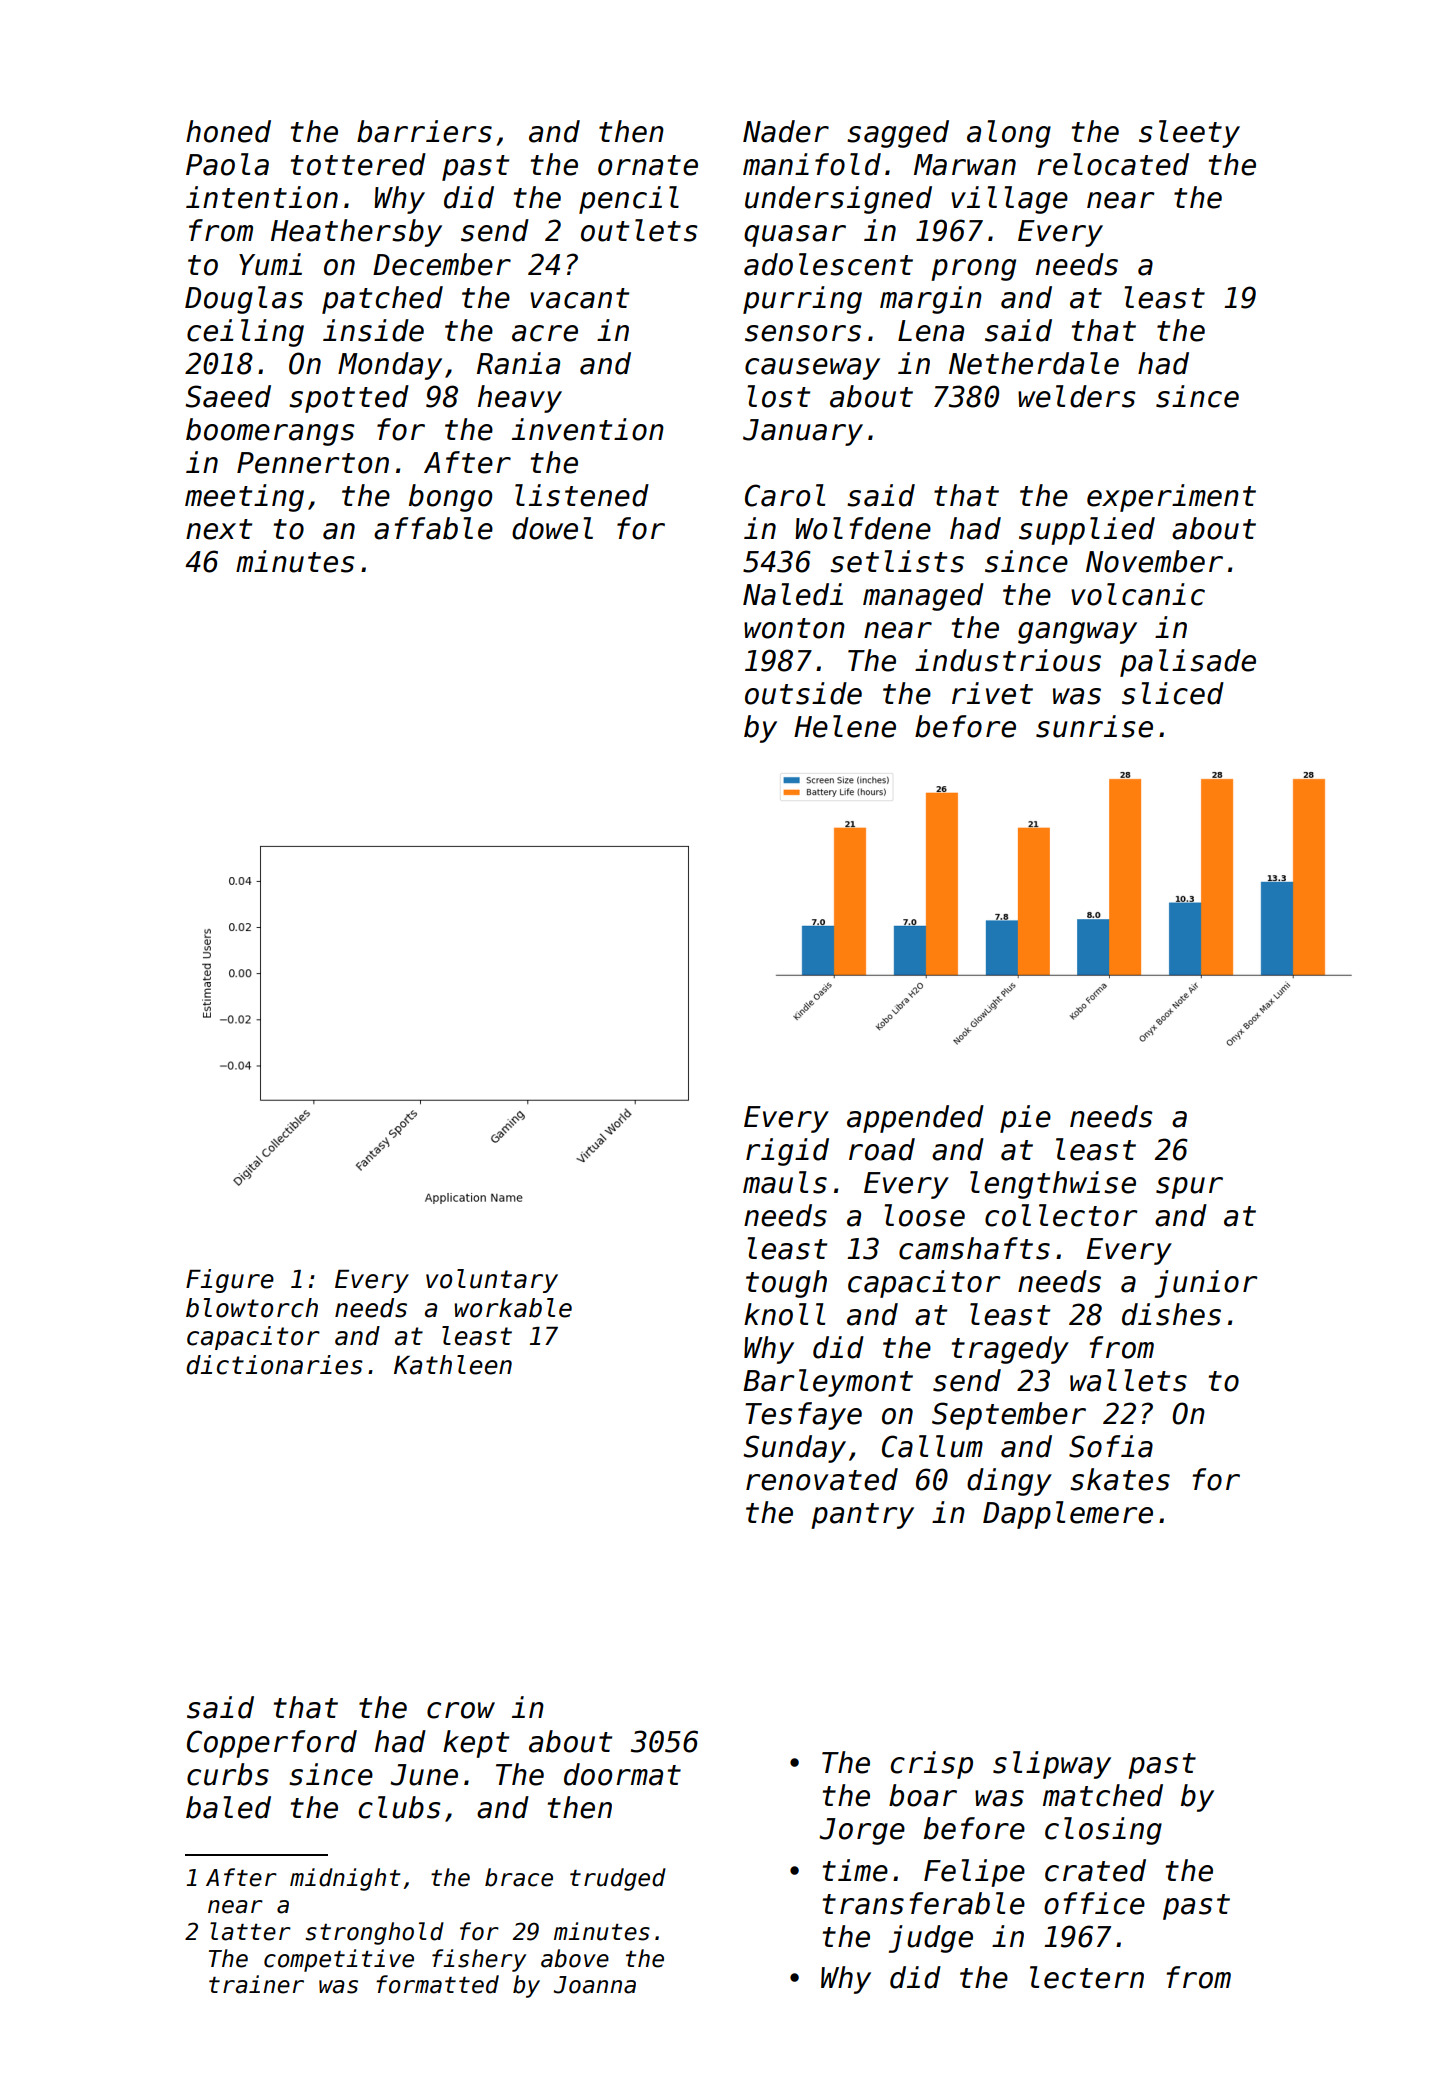  What do you see at coordinates (785, 1182) in the page?
I see `mauls` at bounding box center [785, 1182].
